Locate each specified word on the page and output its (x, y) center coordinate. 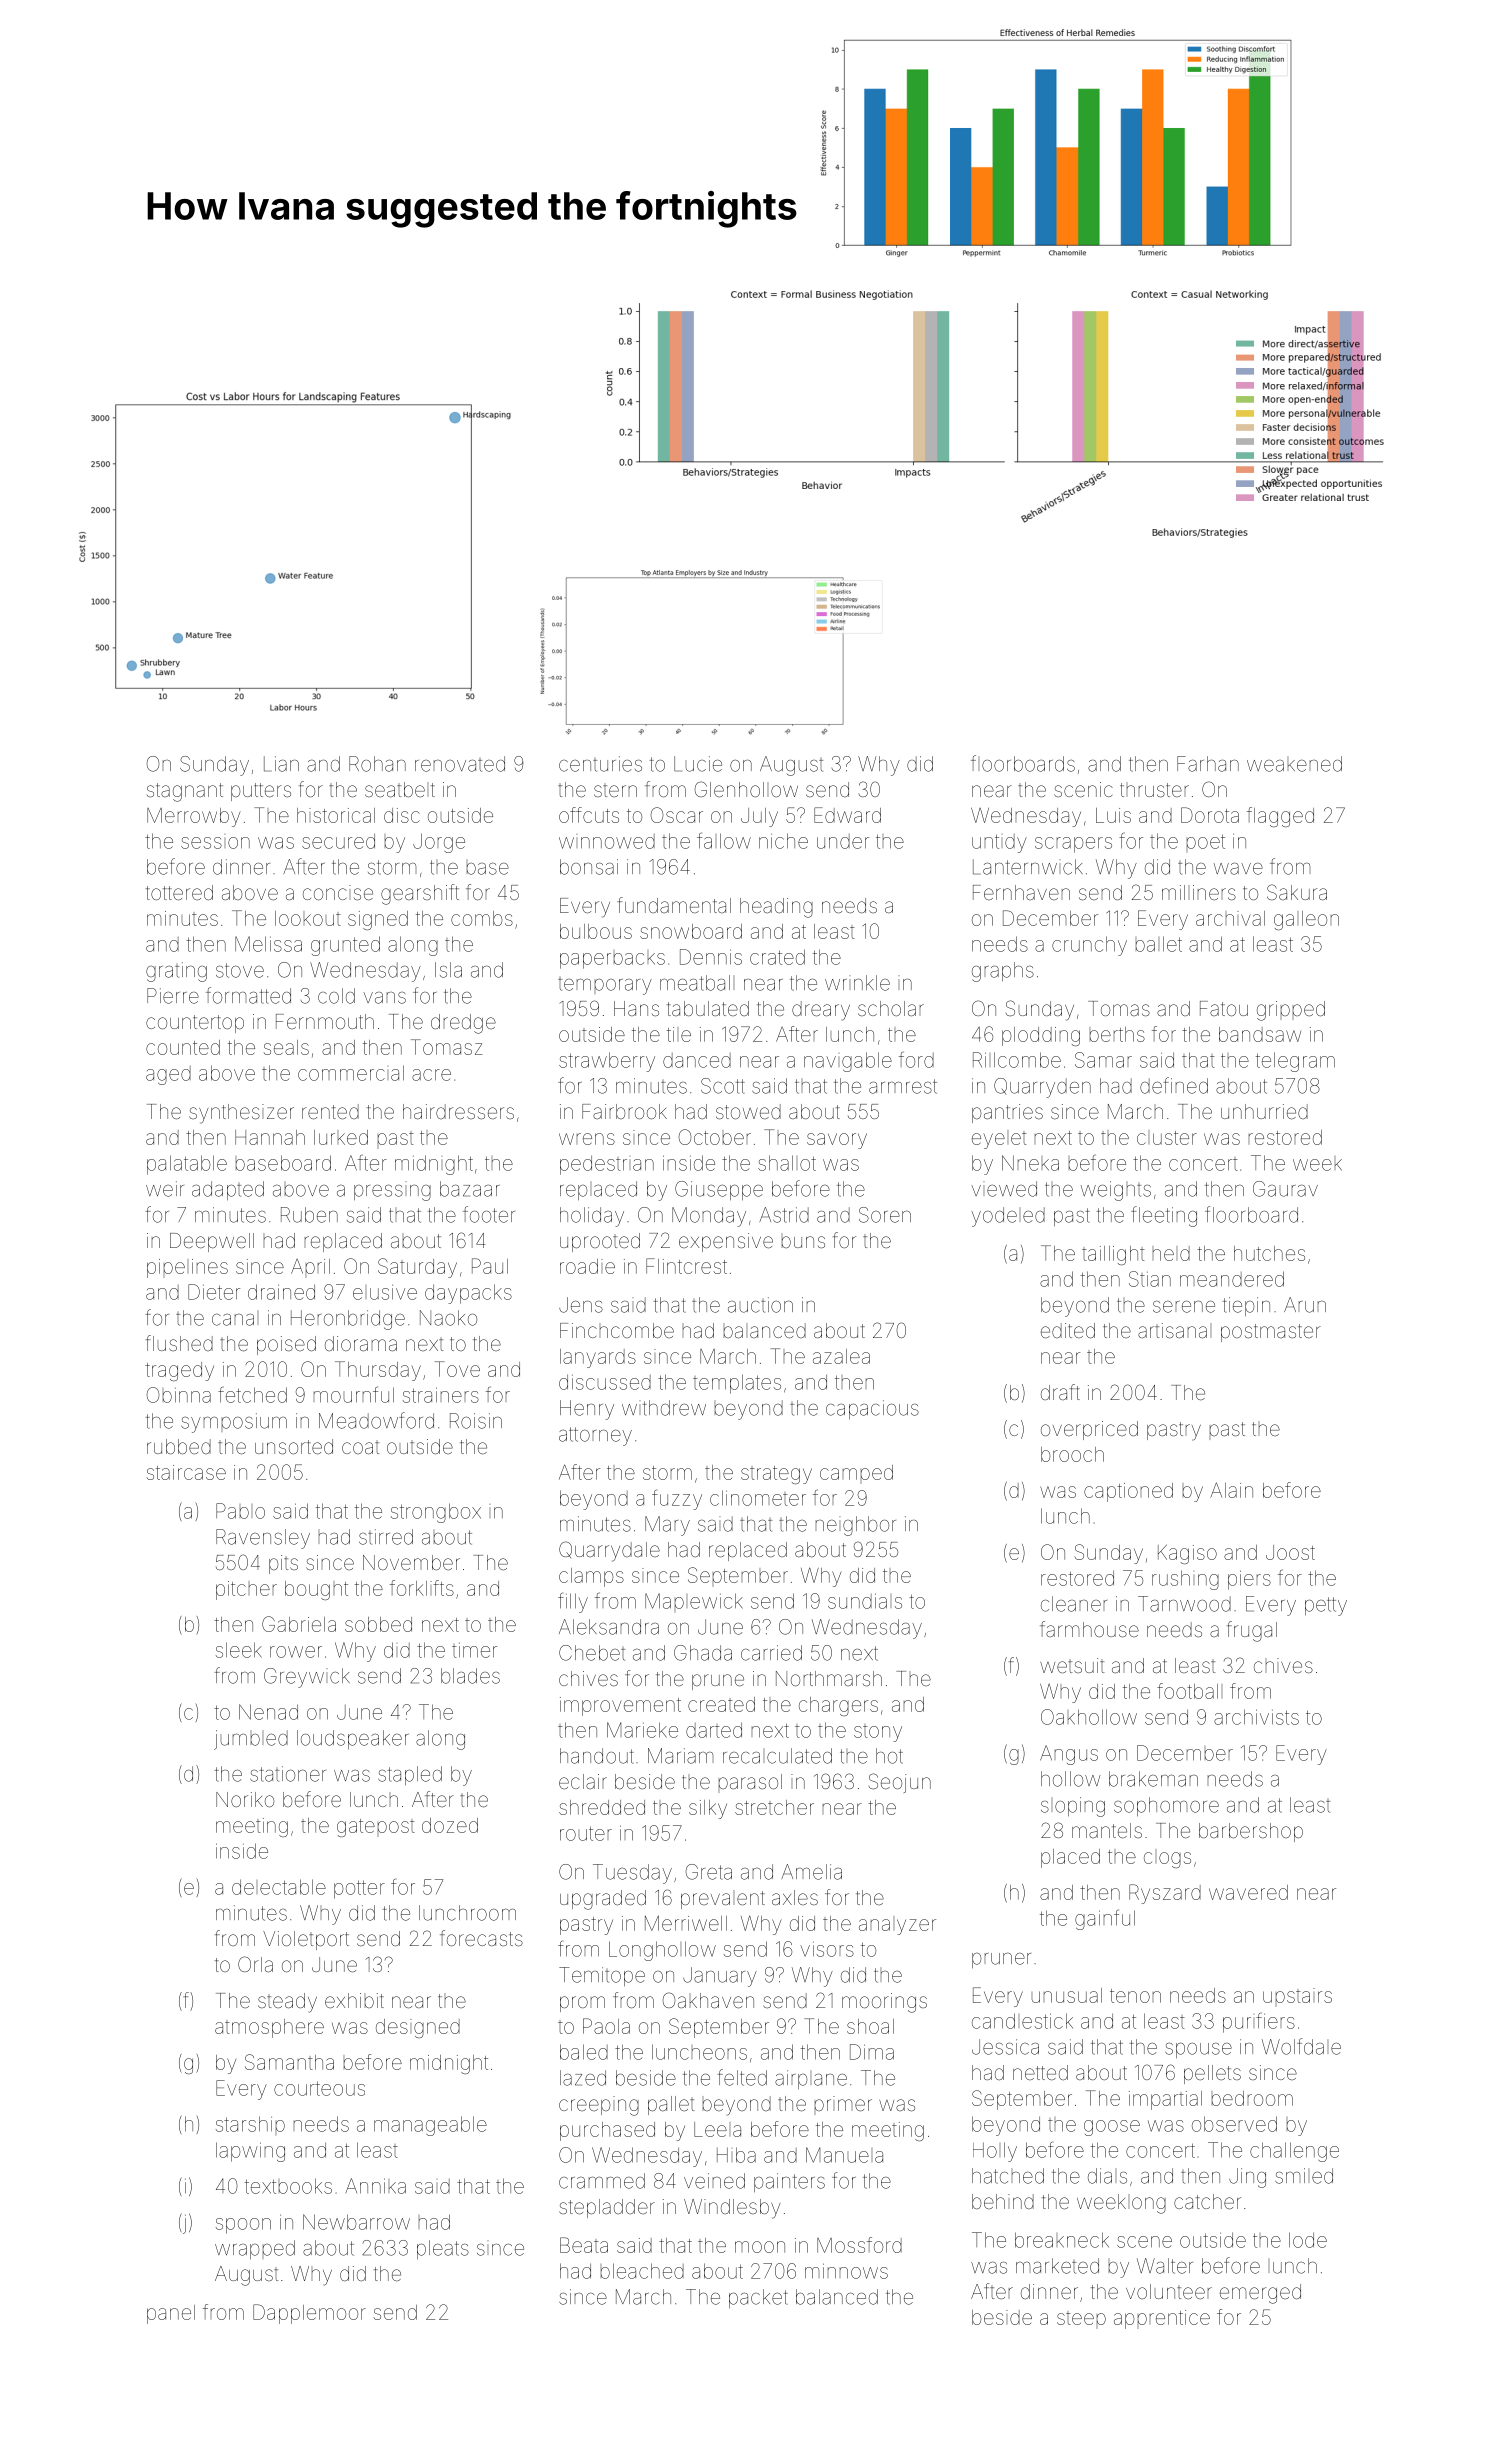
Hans (636, 1008)
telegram (1295, 1062)
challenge (1294, 2152)
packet (758, 2298)
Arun (1305, 1305)
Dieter (214, 1292)
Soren (885, 1215)
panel (171, 2314)
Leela (717, 2129)
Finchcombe (617, 1330)
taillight (1113, 1255)
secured (338, 841)
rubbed (179, 1446)
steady (287, 2003)
